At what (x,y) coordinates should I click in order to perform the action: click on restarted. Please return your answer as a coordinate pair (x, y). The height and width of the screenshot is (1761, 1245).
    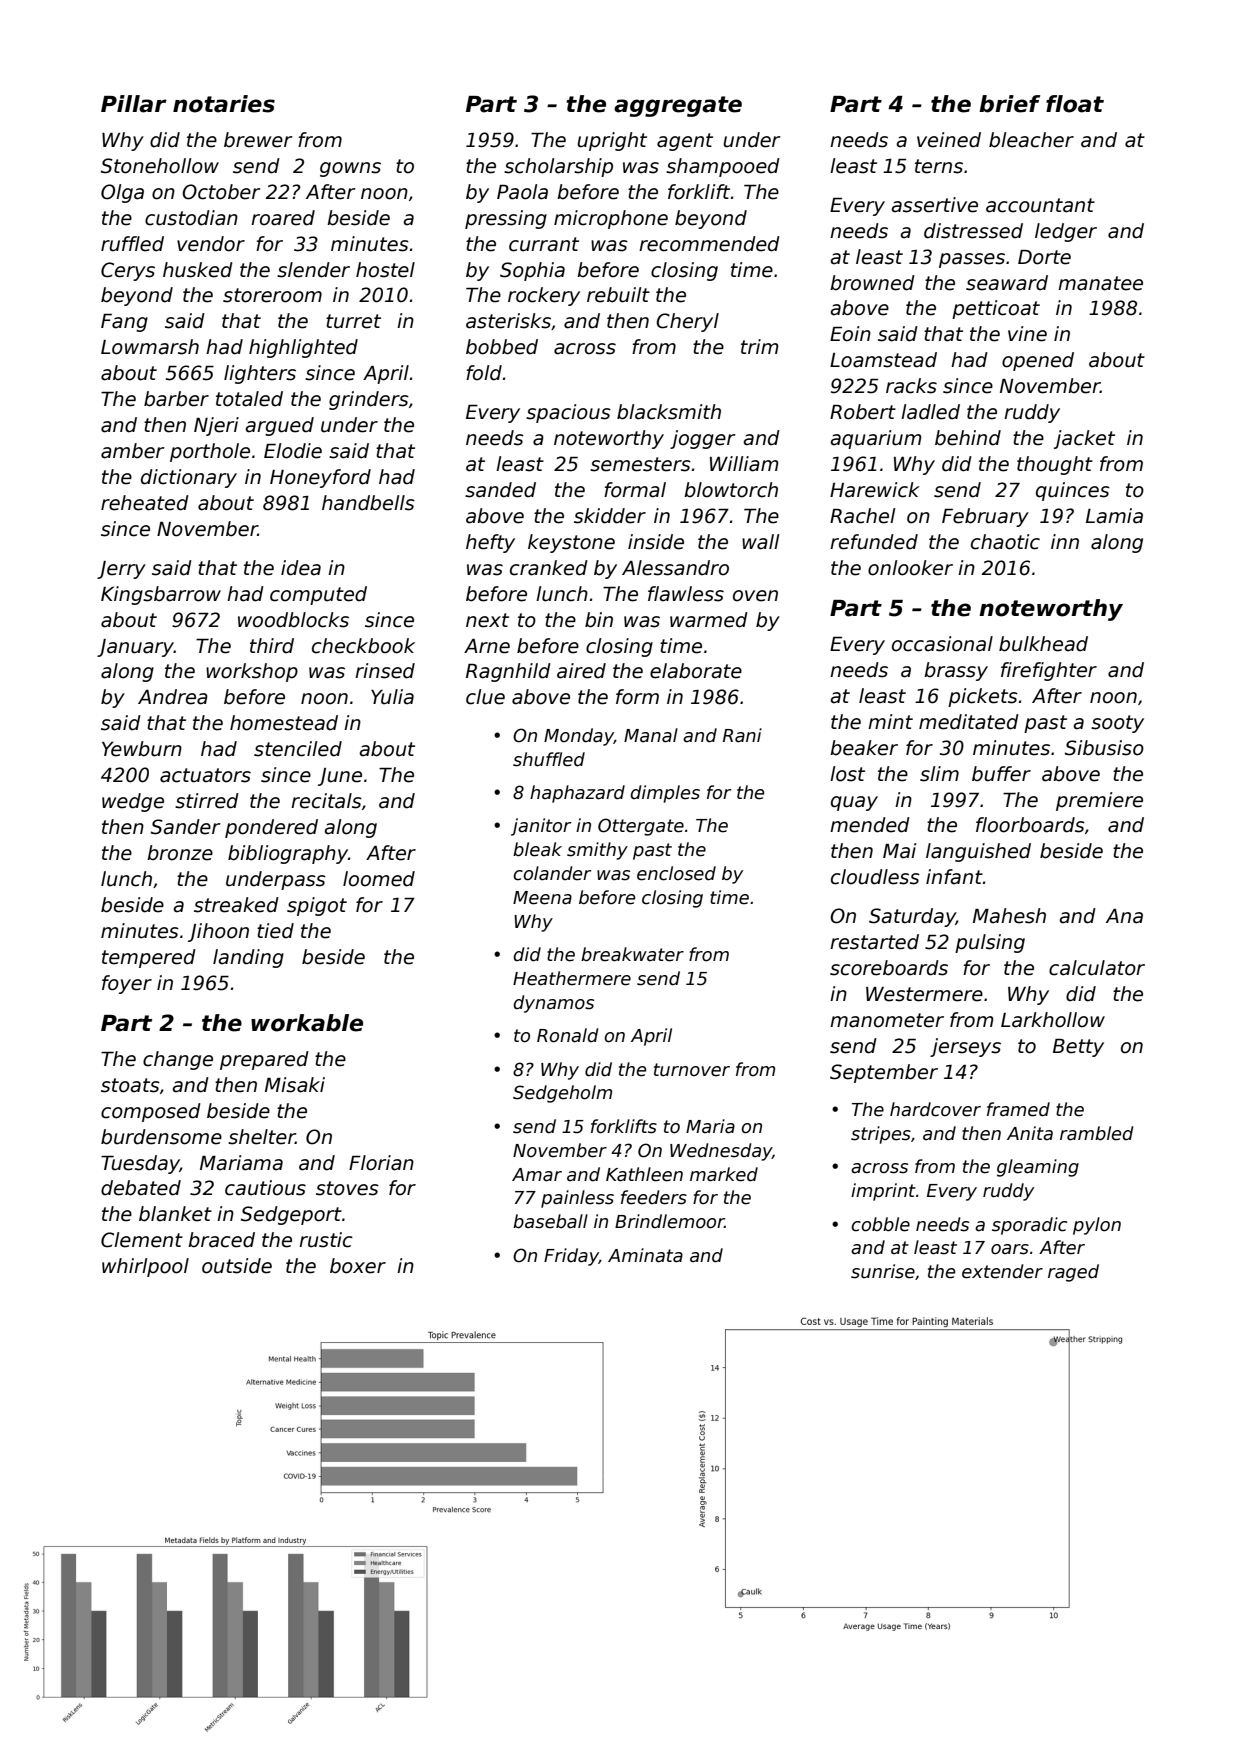
    Looking at the image, I should click on (874, 942).
